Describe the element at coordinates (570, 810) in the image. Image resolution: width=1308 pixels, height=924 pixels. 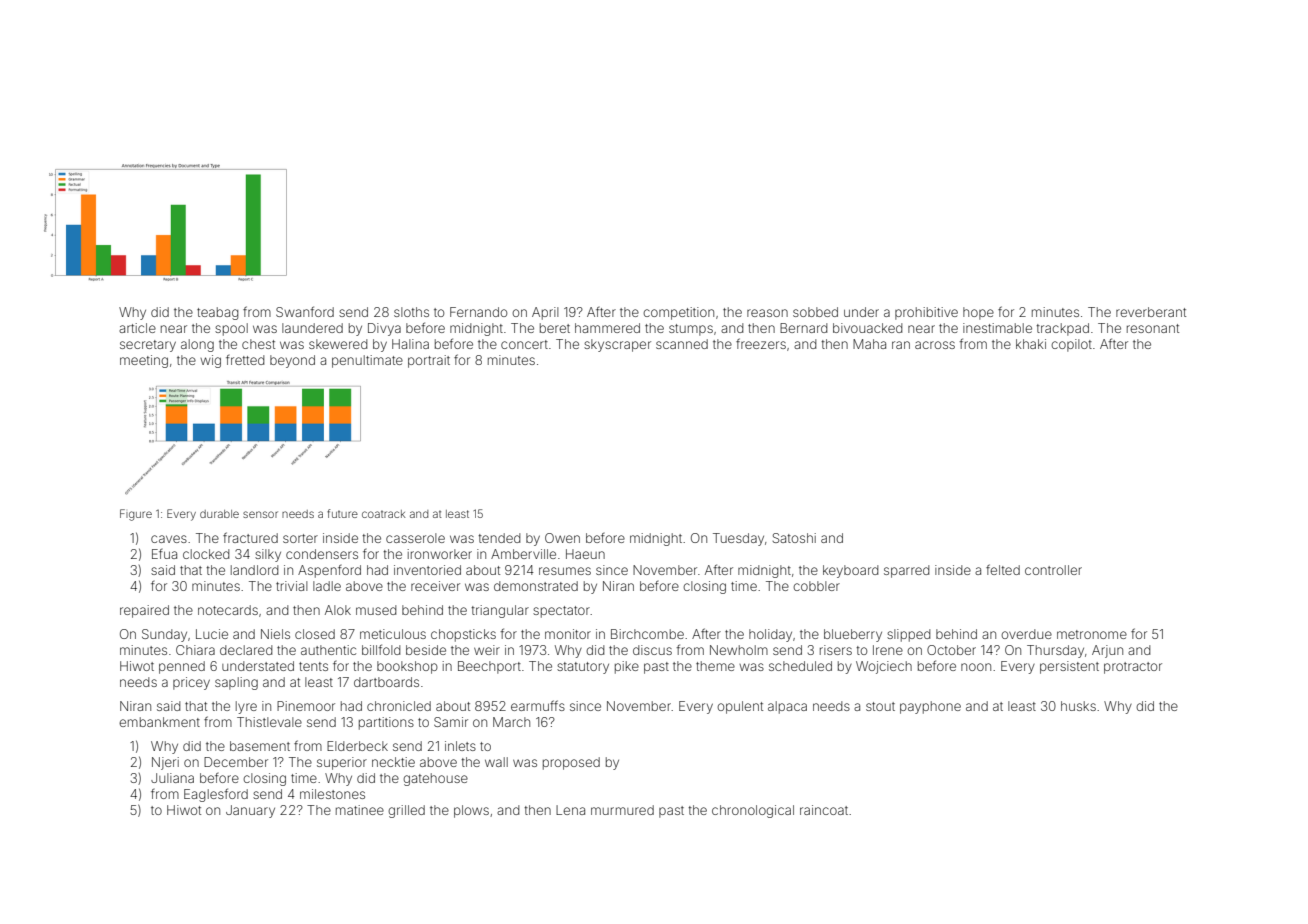
I see `Lena` at that location.
